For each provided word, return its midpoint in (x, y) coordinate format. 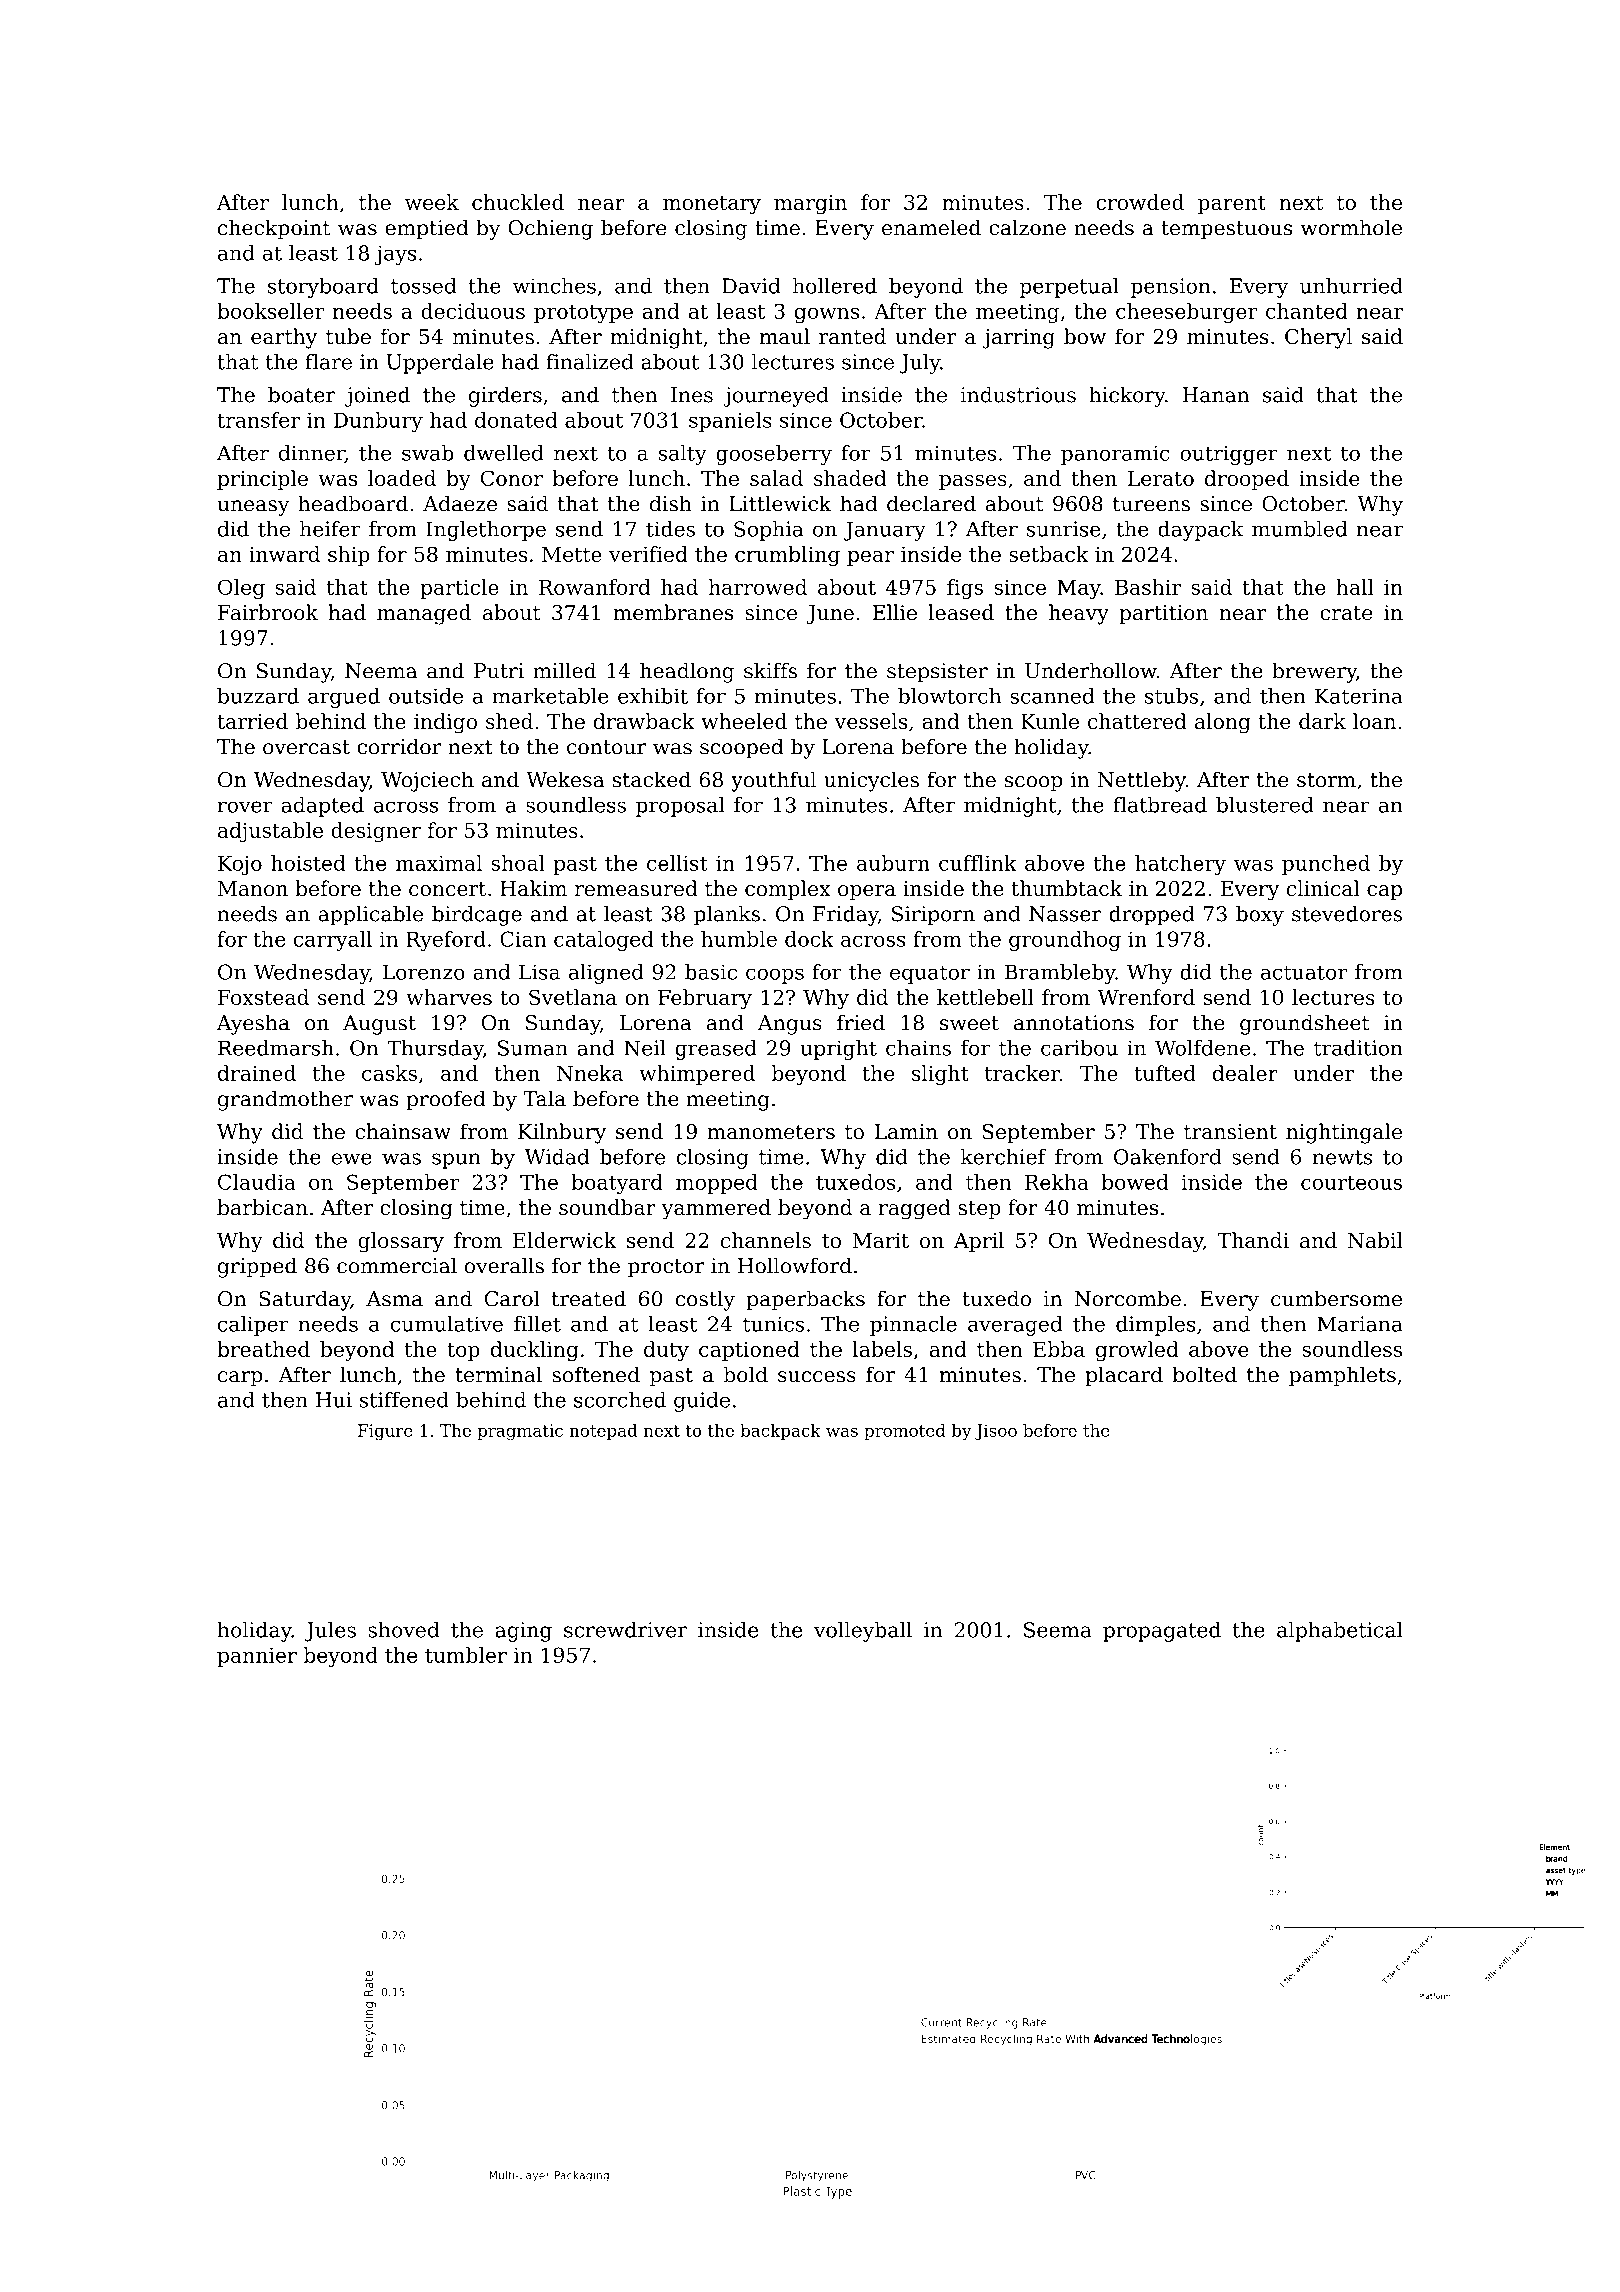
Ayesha (253, 1024)
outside (426, 696)
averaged (1015, 1326)
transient (1230, 1132)
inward (284, 554)
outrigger (1229, 455)
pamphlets (1342, 1376)
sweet (969, 1023)
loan (1374, 721)
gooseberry (774, 455)
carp (240, 1379)
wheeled (744, 721)
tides (670, 529)
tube (348, 336)
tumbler (466, 1655)
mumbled (1299, 529)
